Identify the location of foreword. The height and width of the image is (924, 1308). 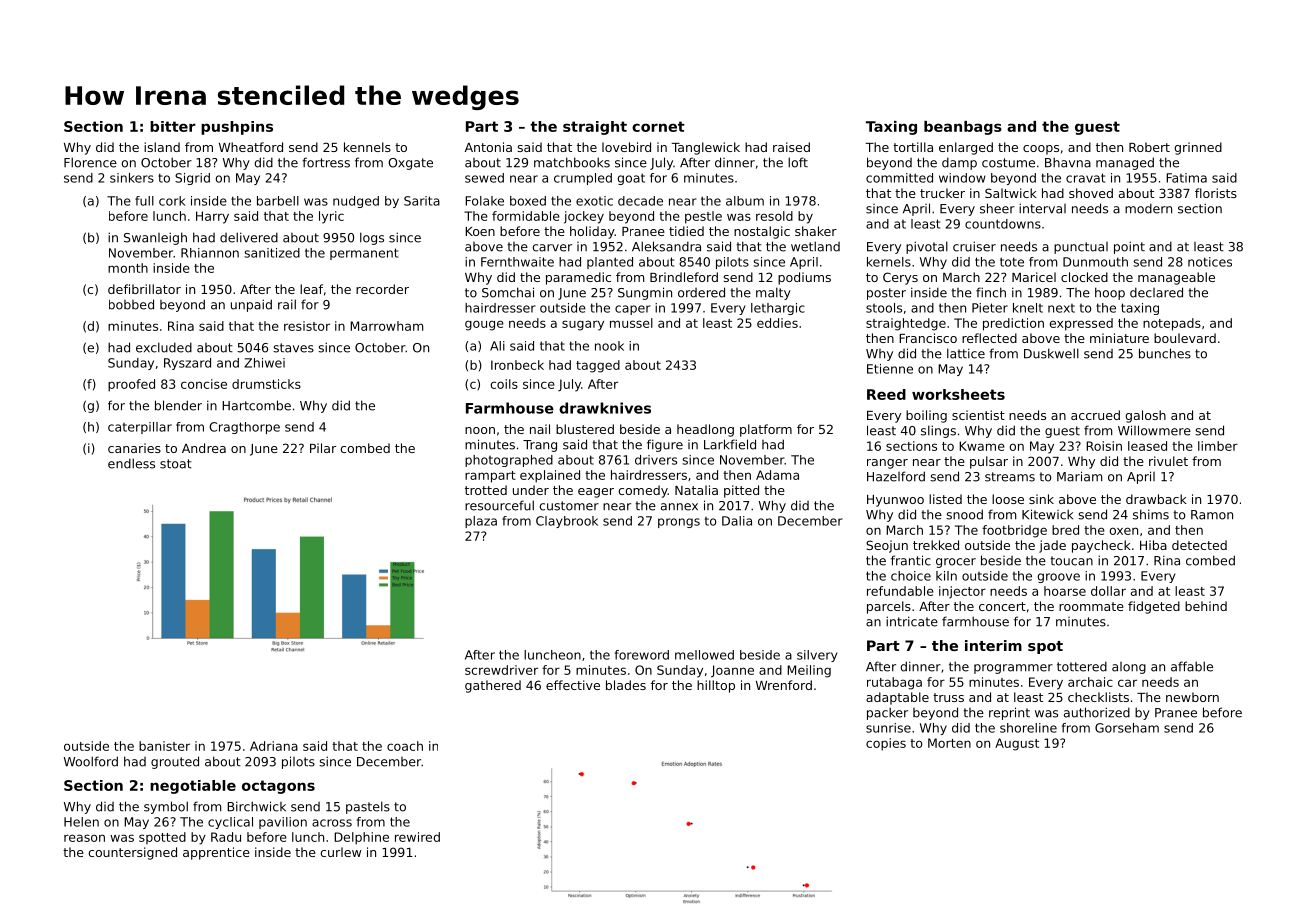
(642, 655).
